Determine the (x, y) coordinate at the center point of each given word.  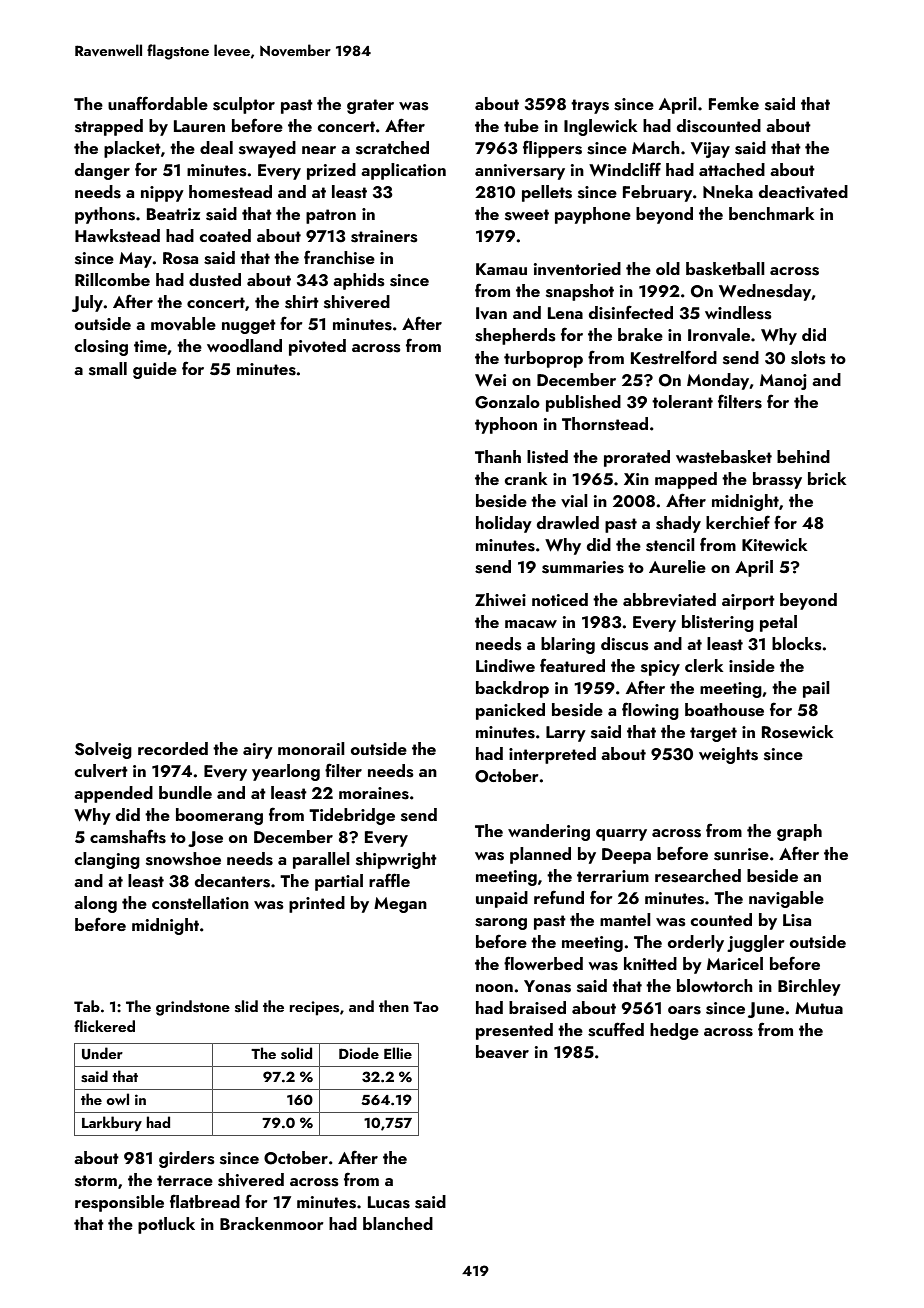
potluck (166, 1225)
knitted (650, 963)
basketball (725, 269)
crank (526, 478)
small (108, 369)
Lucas (389, 1202)
